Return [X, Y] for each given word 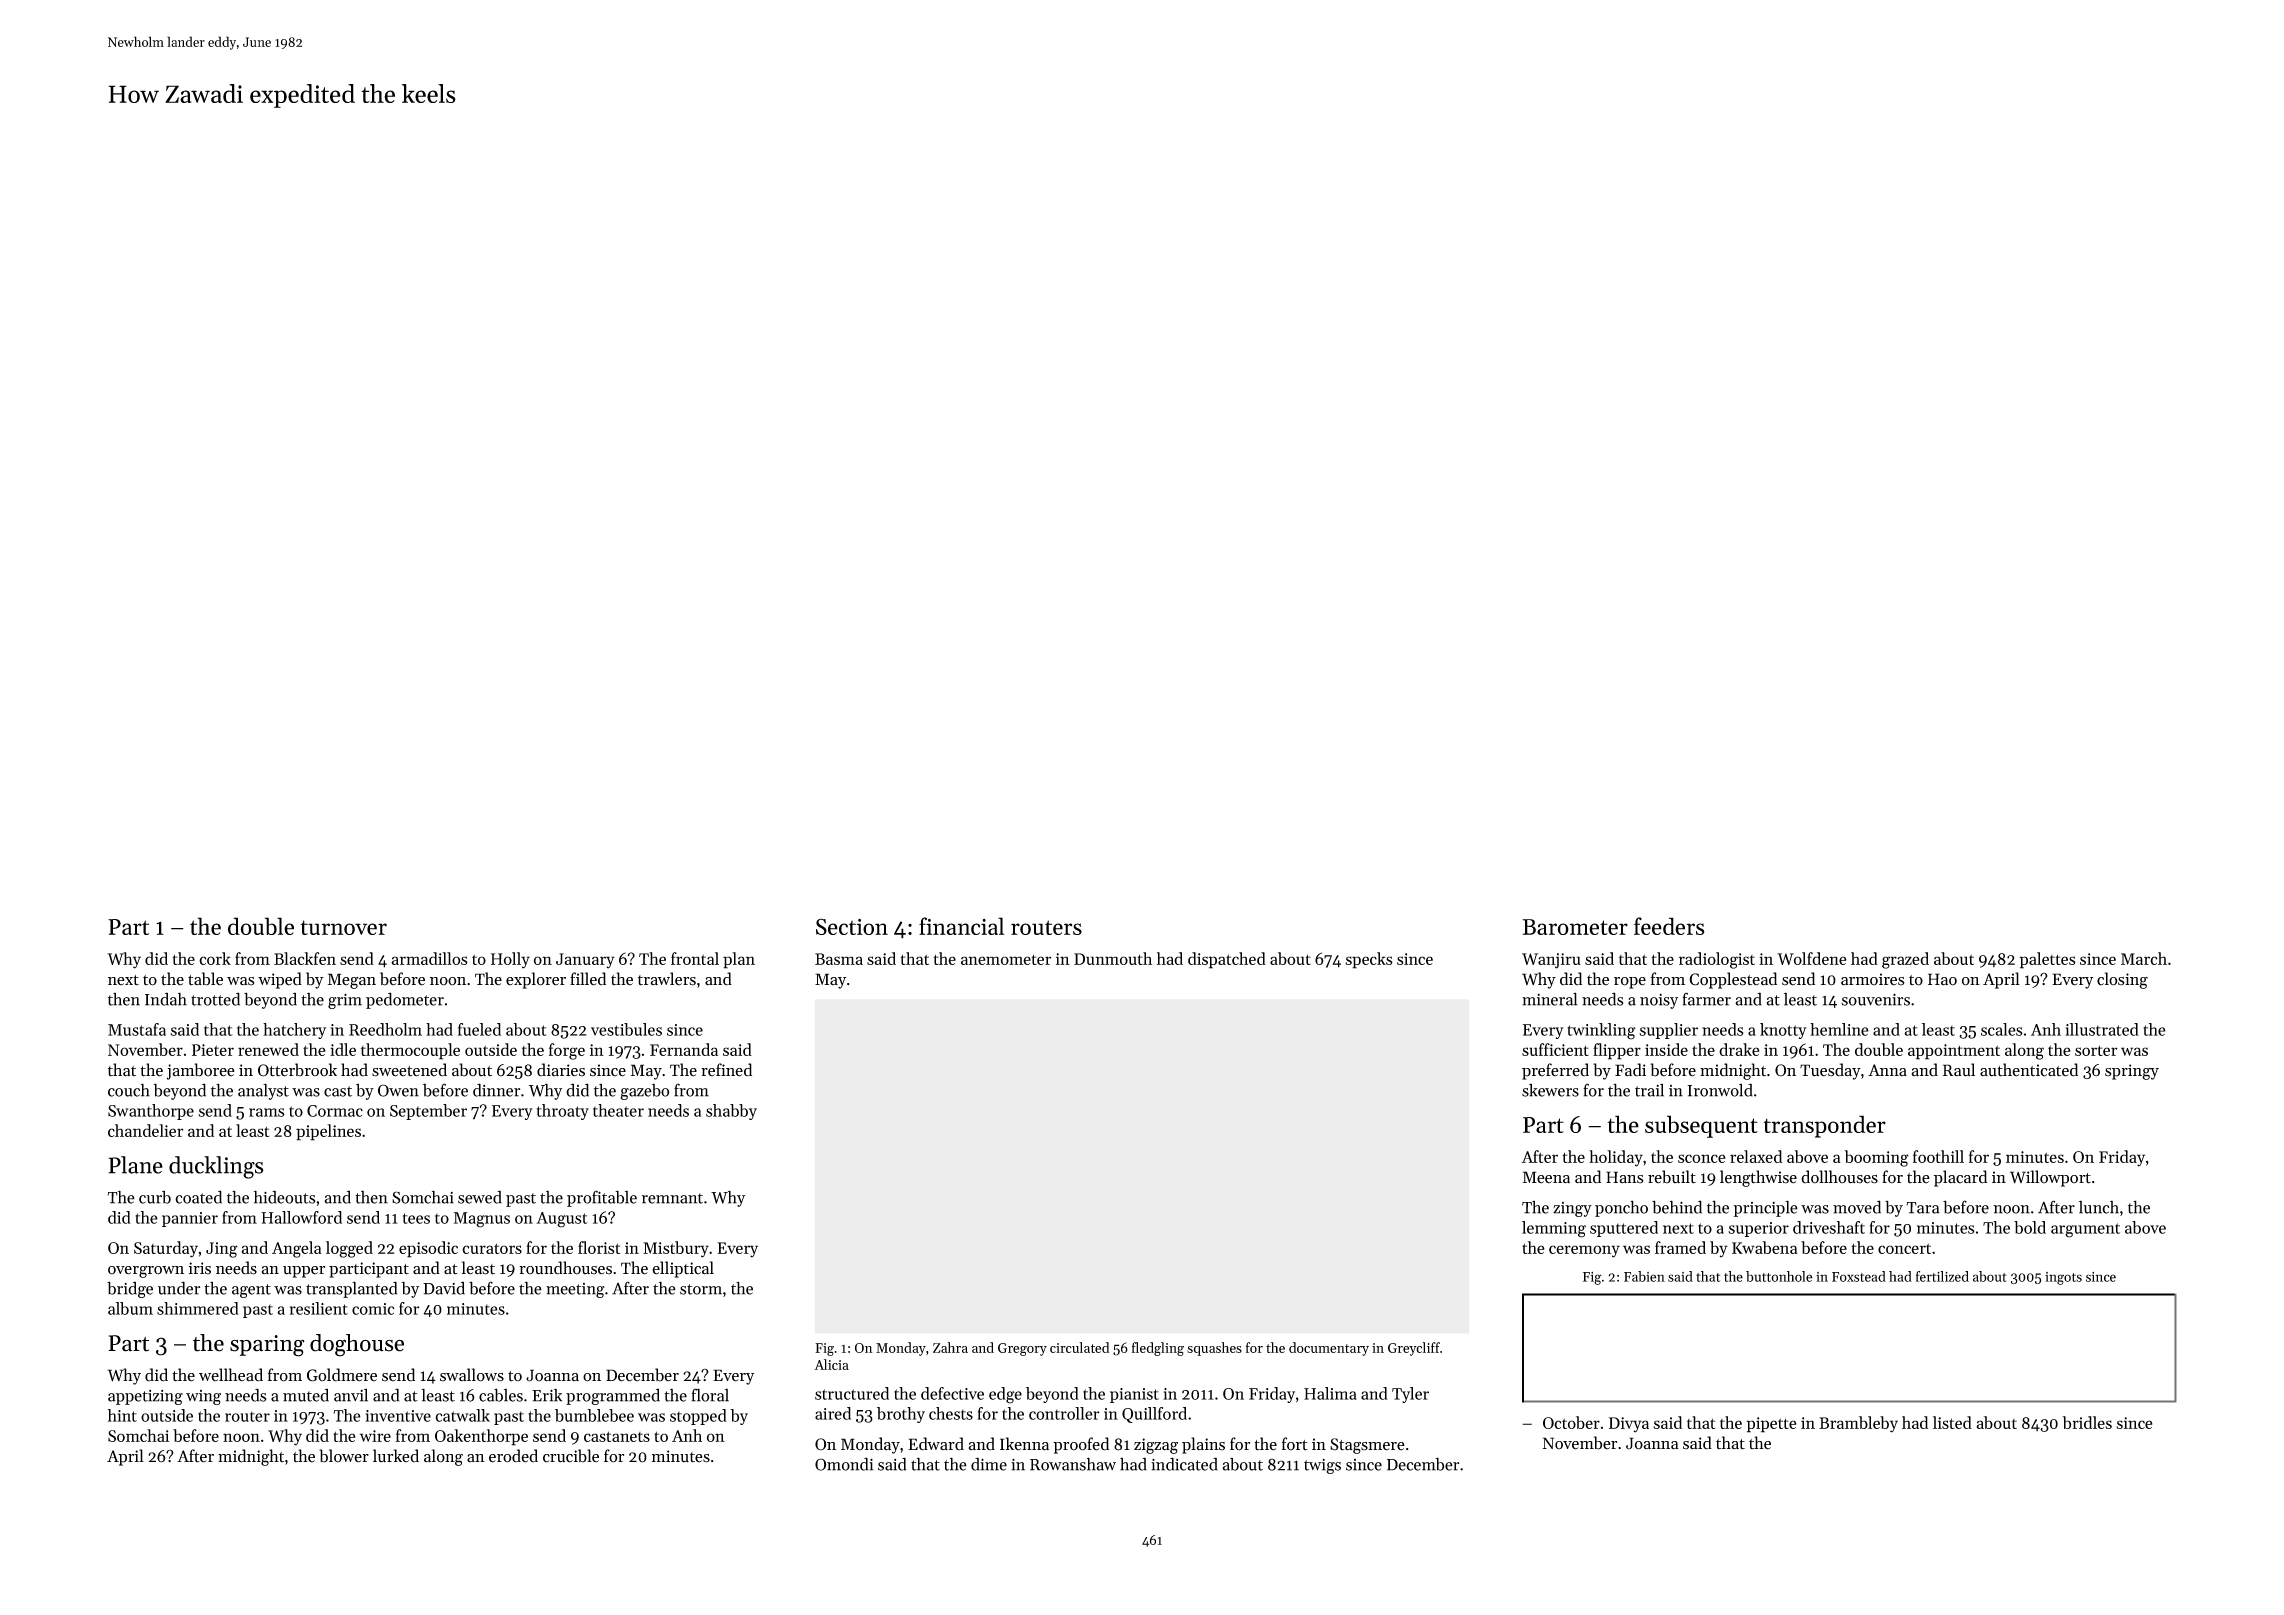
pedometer [405, 1000]
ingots [2063, 1278]
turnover [343, 927]
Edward [936, 1444]
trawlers [667, 979]
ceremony [1584, 1251]
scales [2002, 1029]
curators [492, 1248]
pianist [1134, 1395]
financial [961, 926]
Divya [1629, 1425]
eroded [513, 1456]
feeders [1669, 926]
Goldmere [342, 1375]
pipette [1771, 1425]
